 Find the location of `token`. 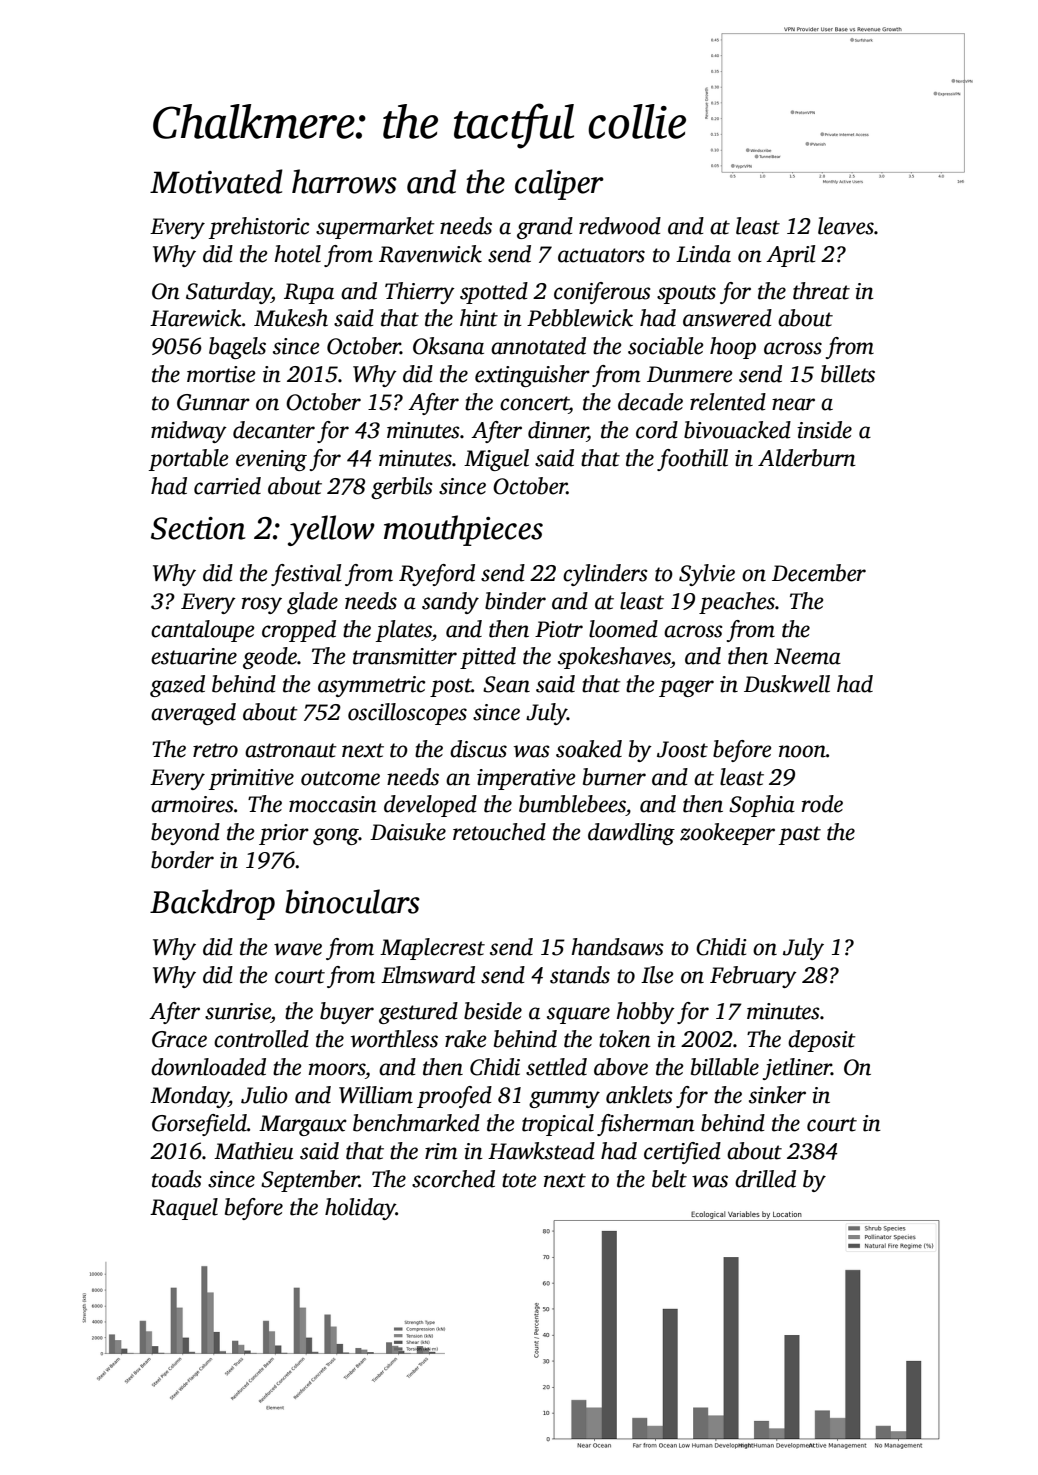

token is located at coordinates (625, 1039).
